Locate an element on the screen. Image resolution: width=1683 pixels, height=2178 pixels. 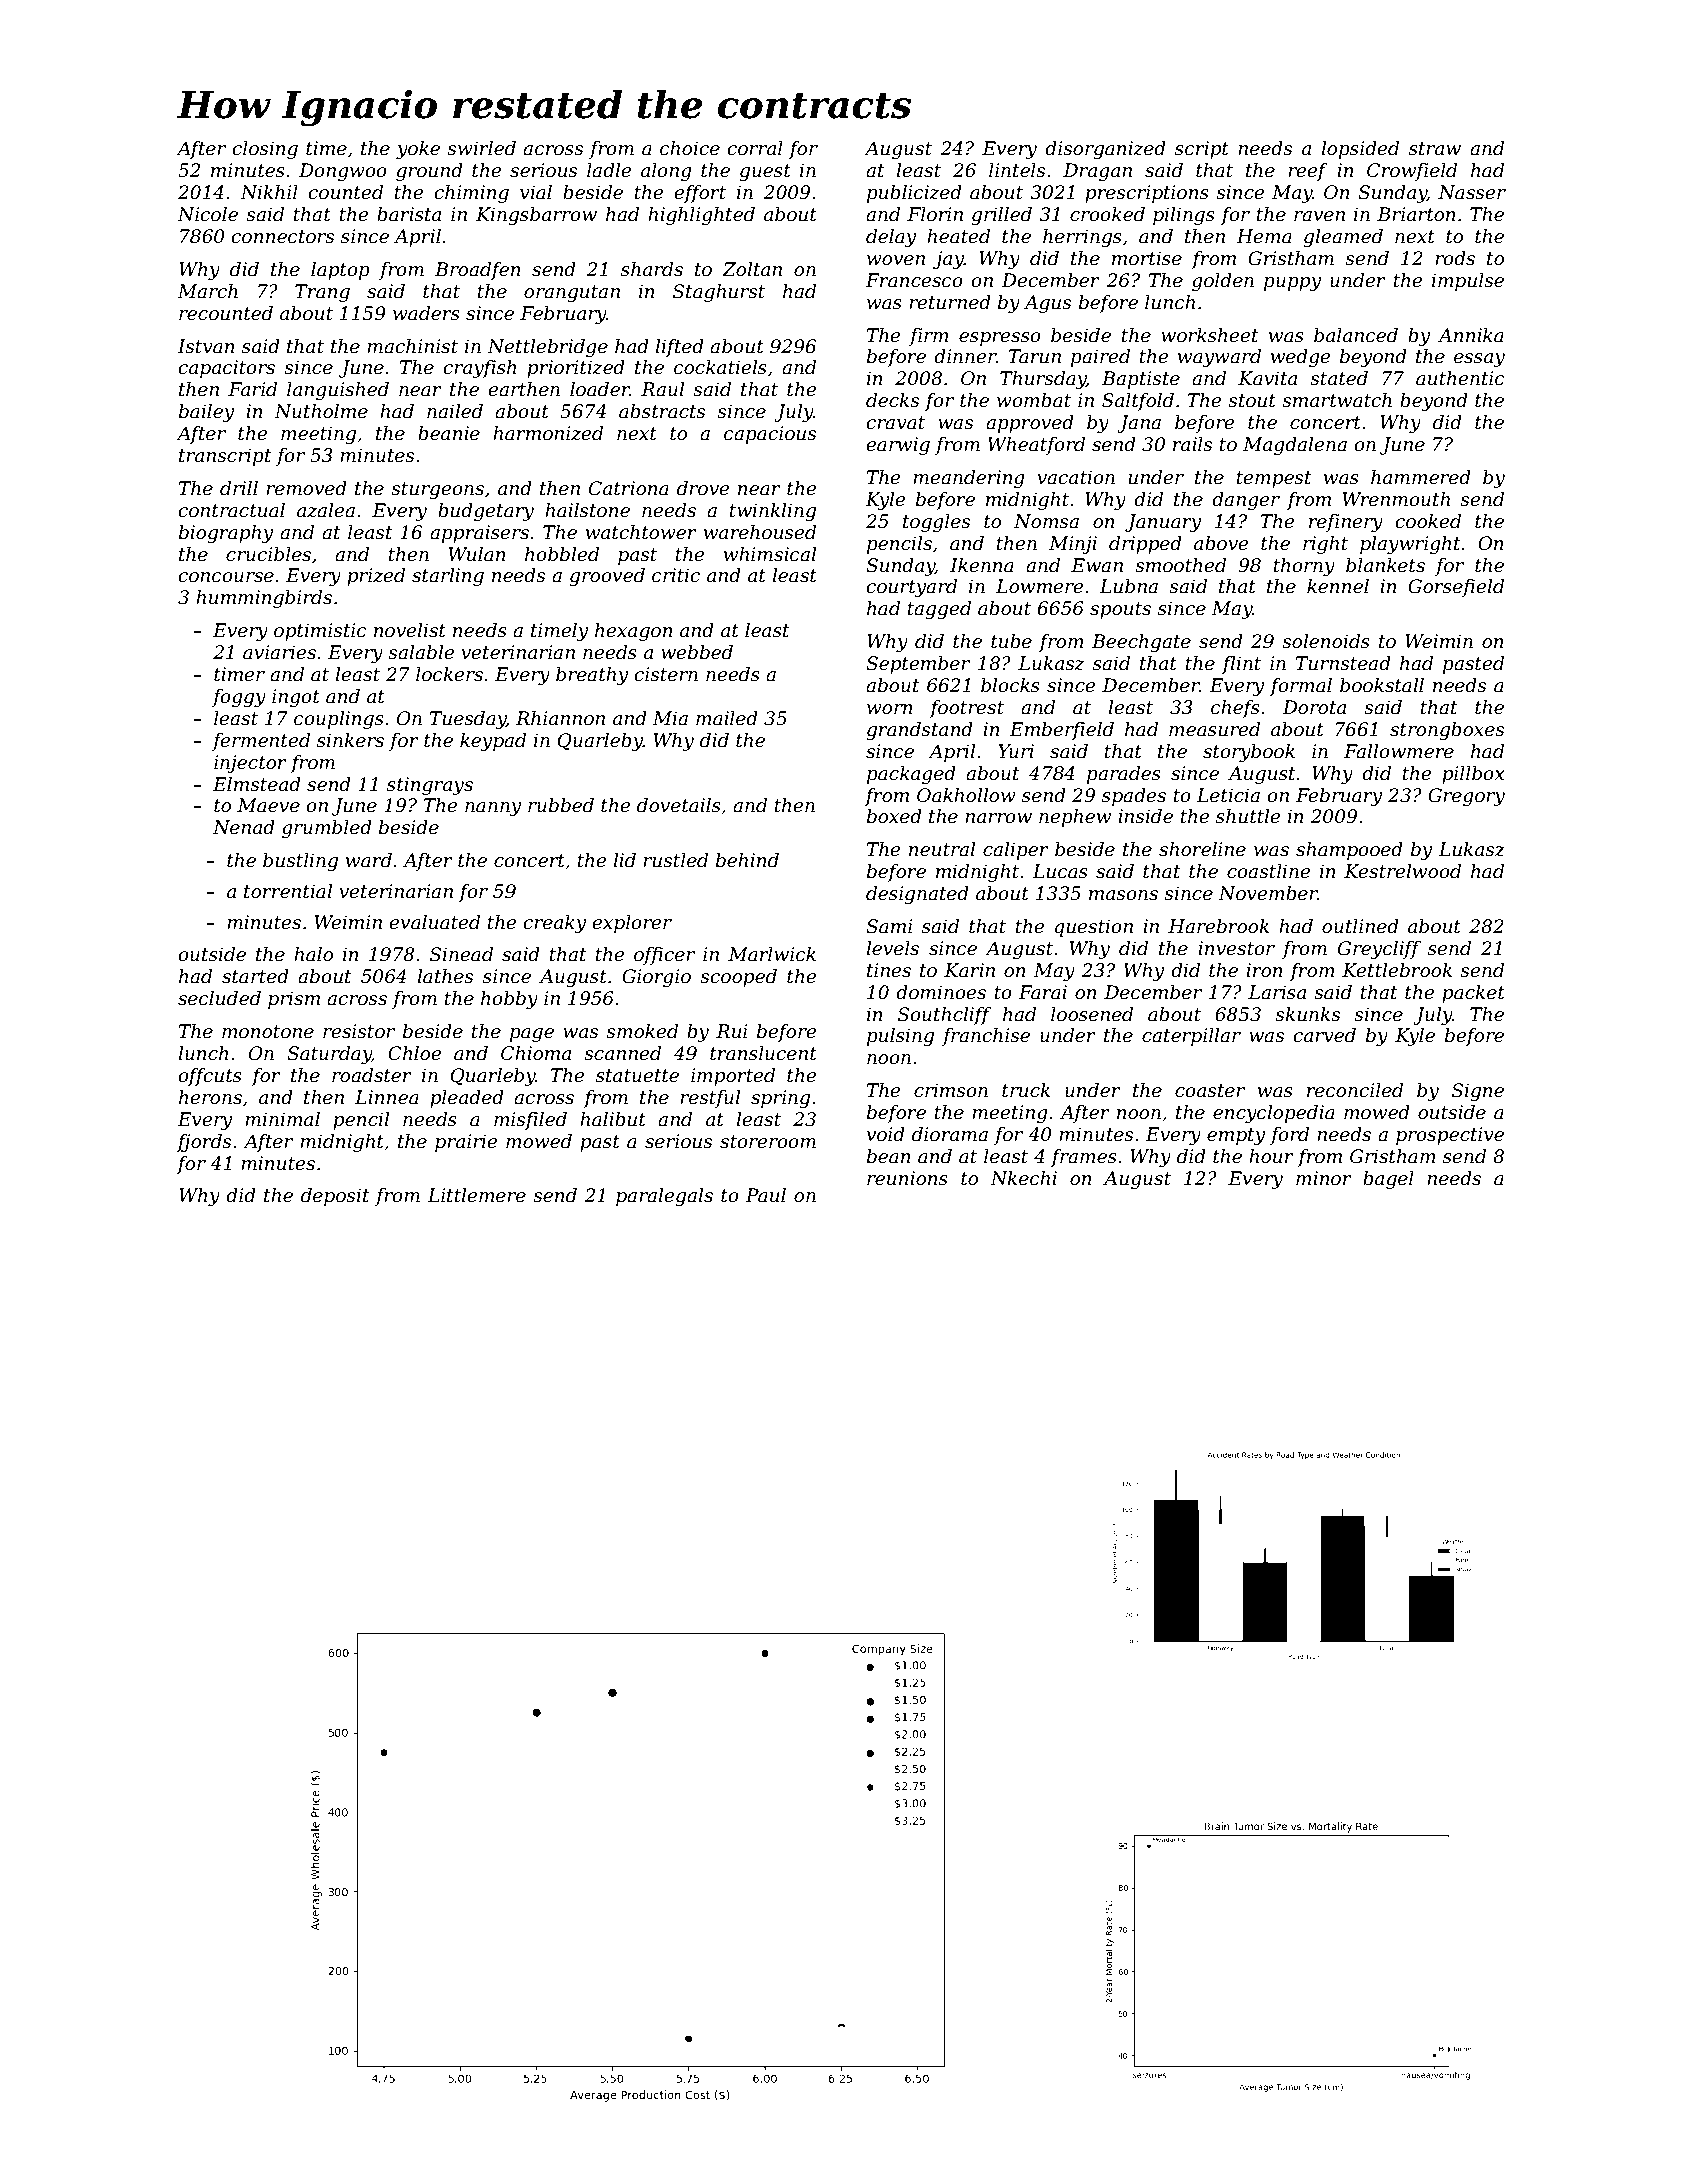
dovetails is located at coordinates (679, 805).
